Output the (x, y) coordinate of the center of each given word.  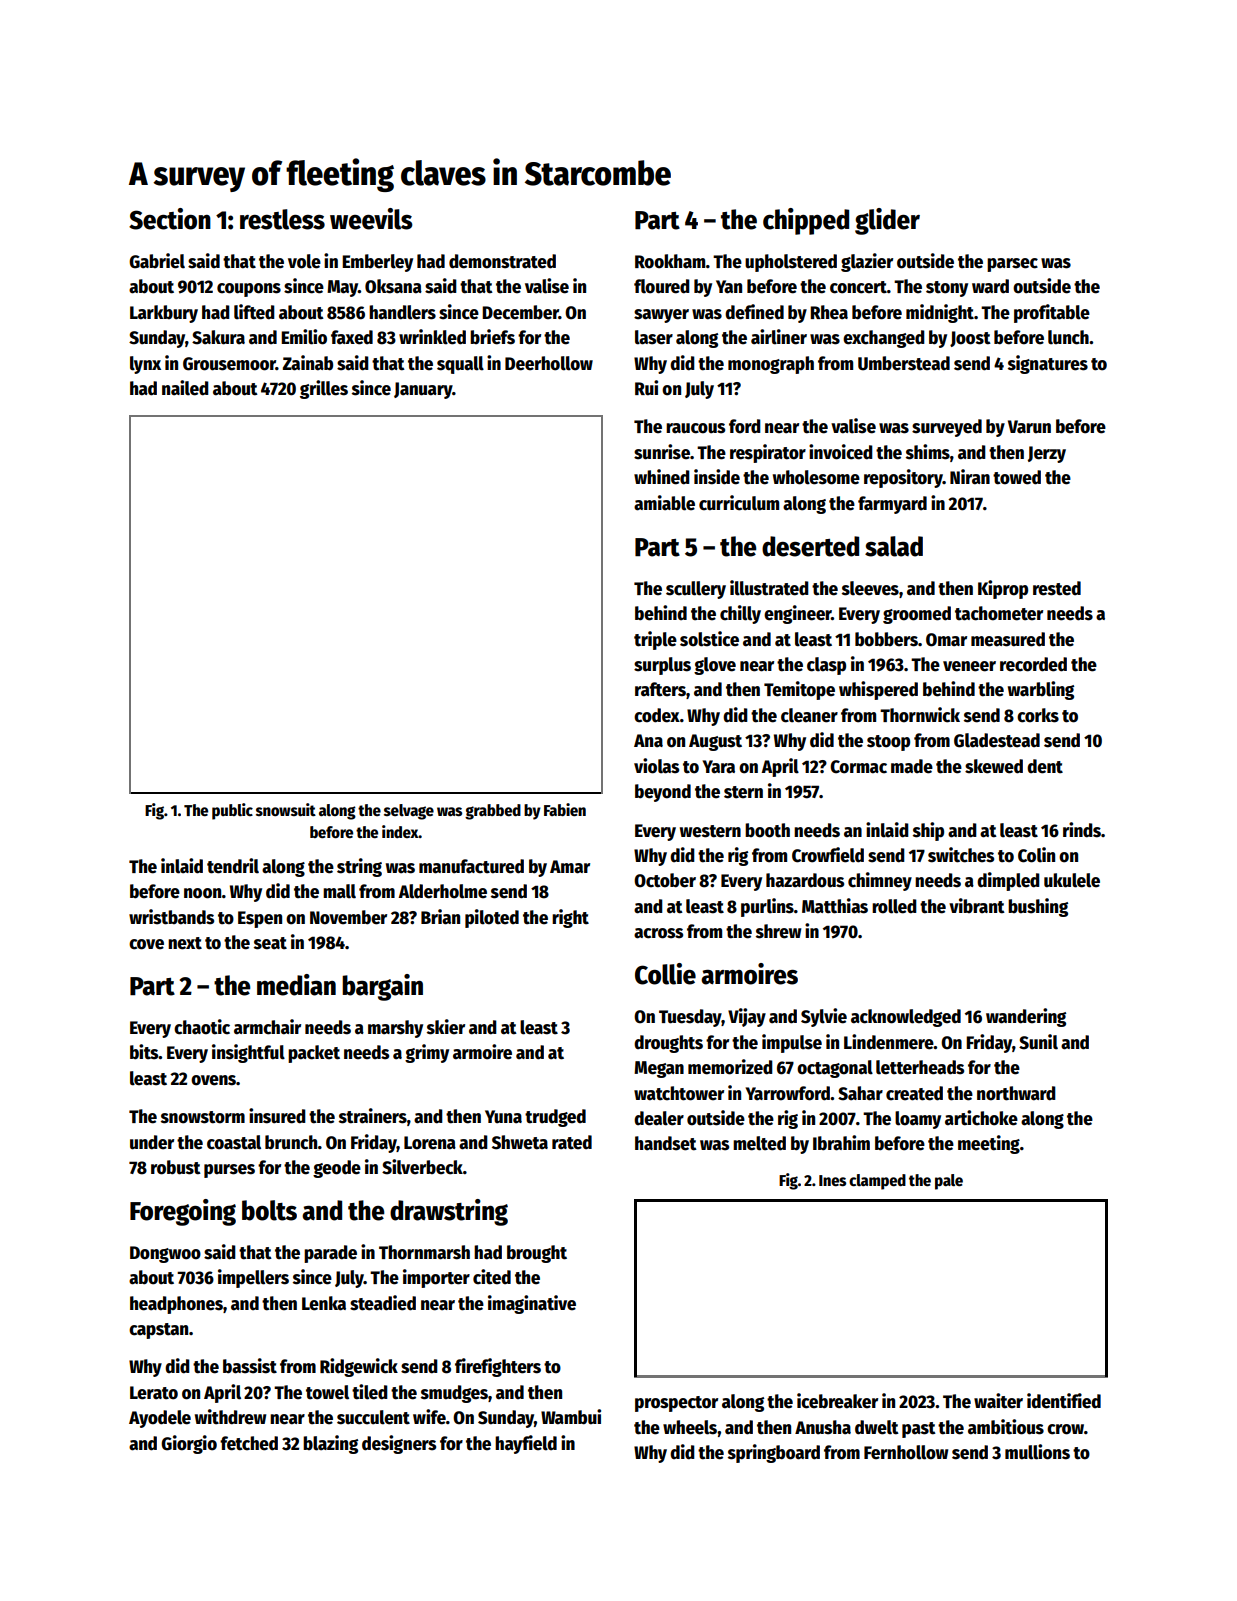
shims (928, 452)
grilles (324, 389)
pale (949, 1182)
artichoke (981, 1118)
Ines (832, 1180)
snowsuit (286, 809)
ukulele (1072, 880)
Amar (570, 867)
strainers (373, 1116)
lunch (1068, 337)
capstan (158, 1331)
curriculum (739, 503)
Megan (659, 1069)
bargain (382, 987)
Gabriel (157, 261)
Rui (646, 388)
